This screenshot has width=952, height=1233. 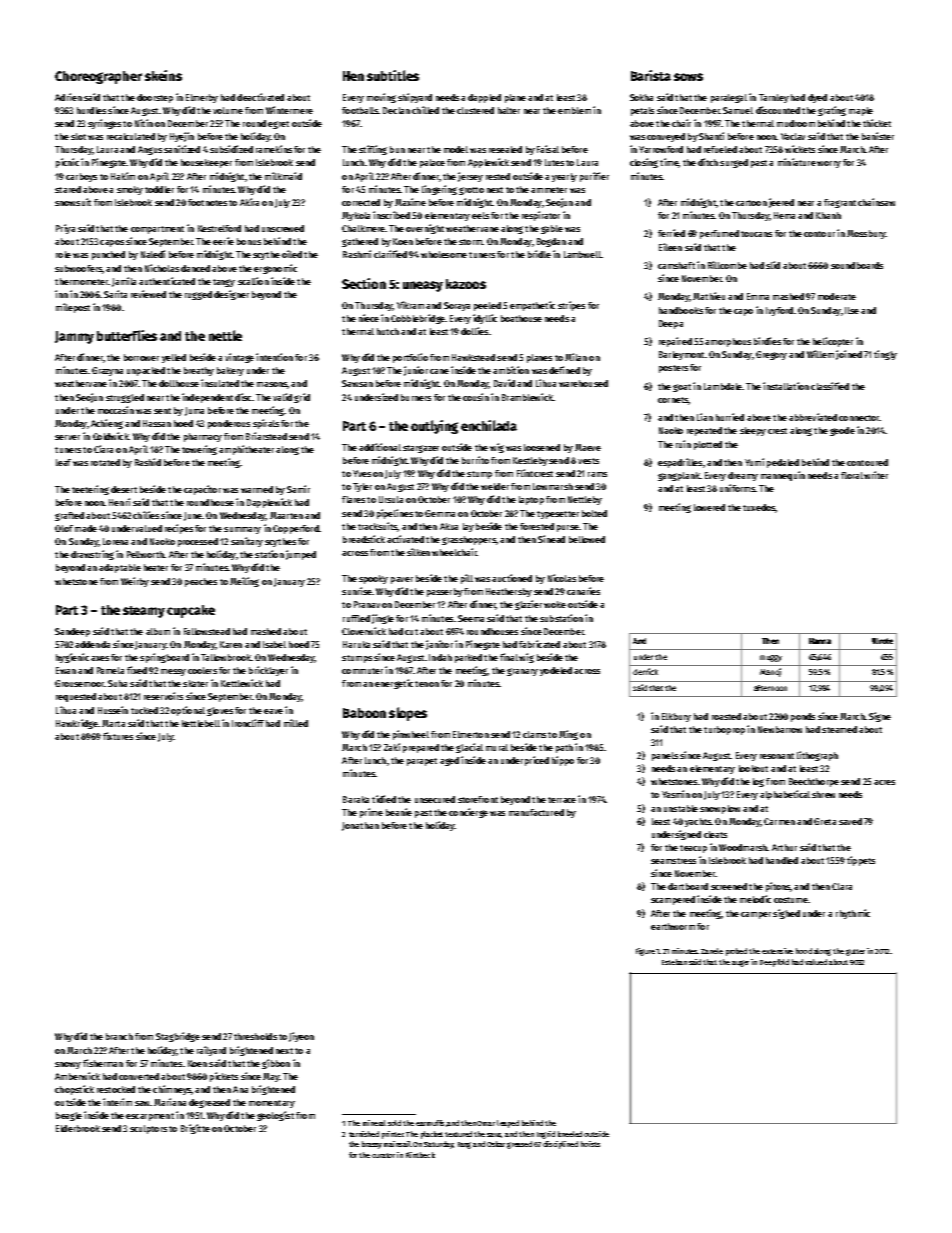 I want to click on gutter, so click(x=855, y=952).
